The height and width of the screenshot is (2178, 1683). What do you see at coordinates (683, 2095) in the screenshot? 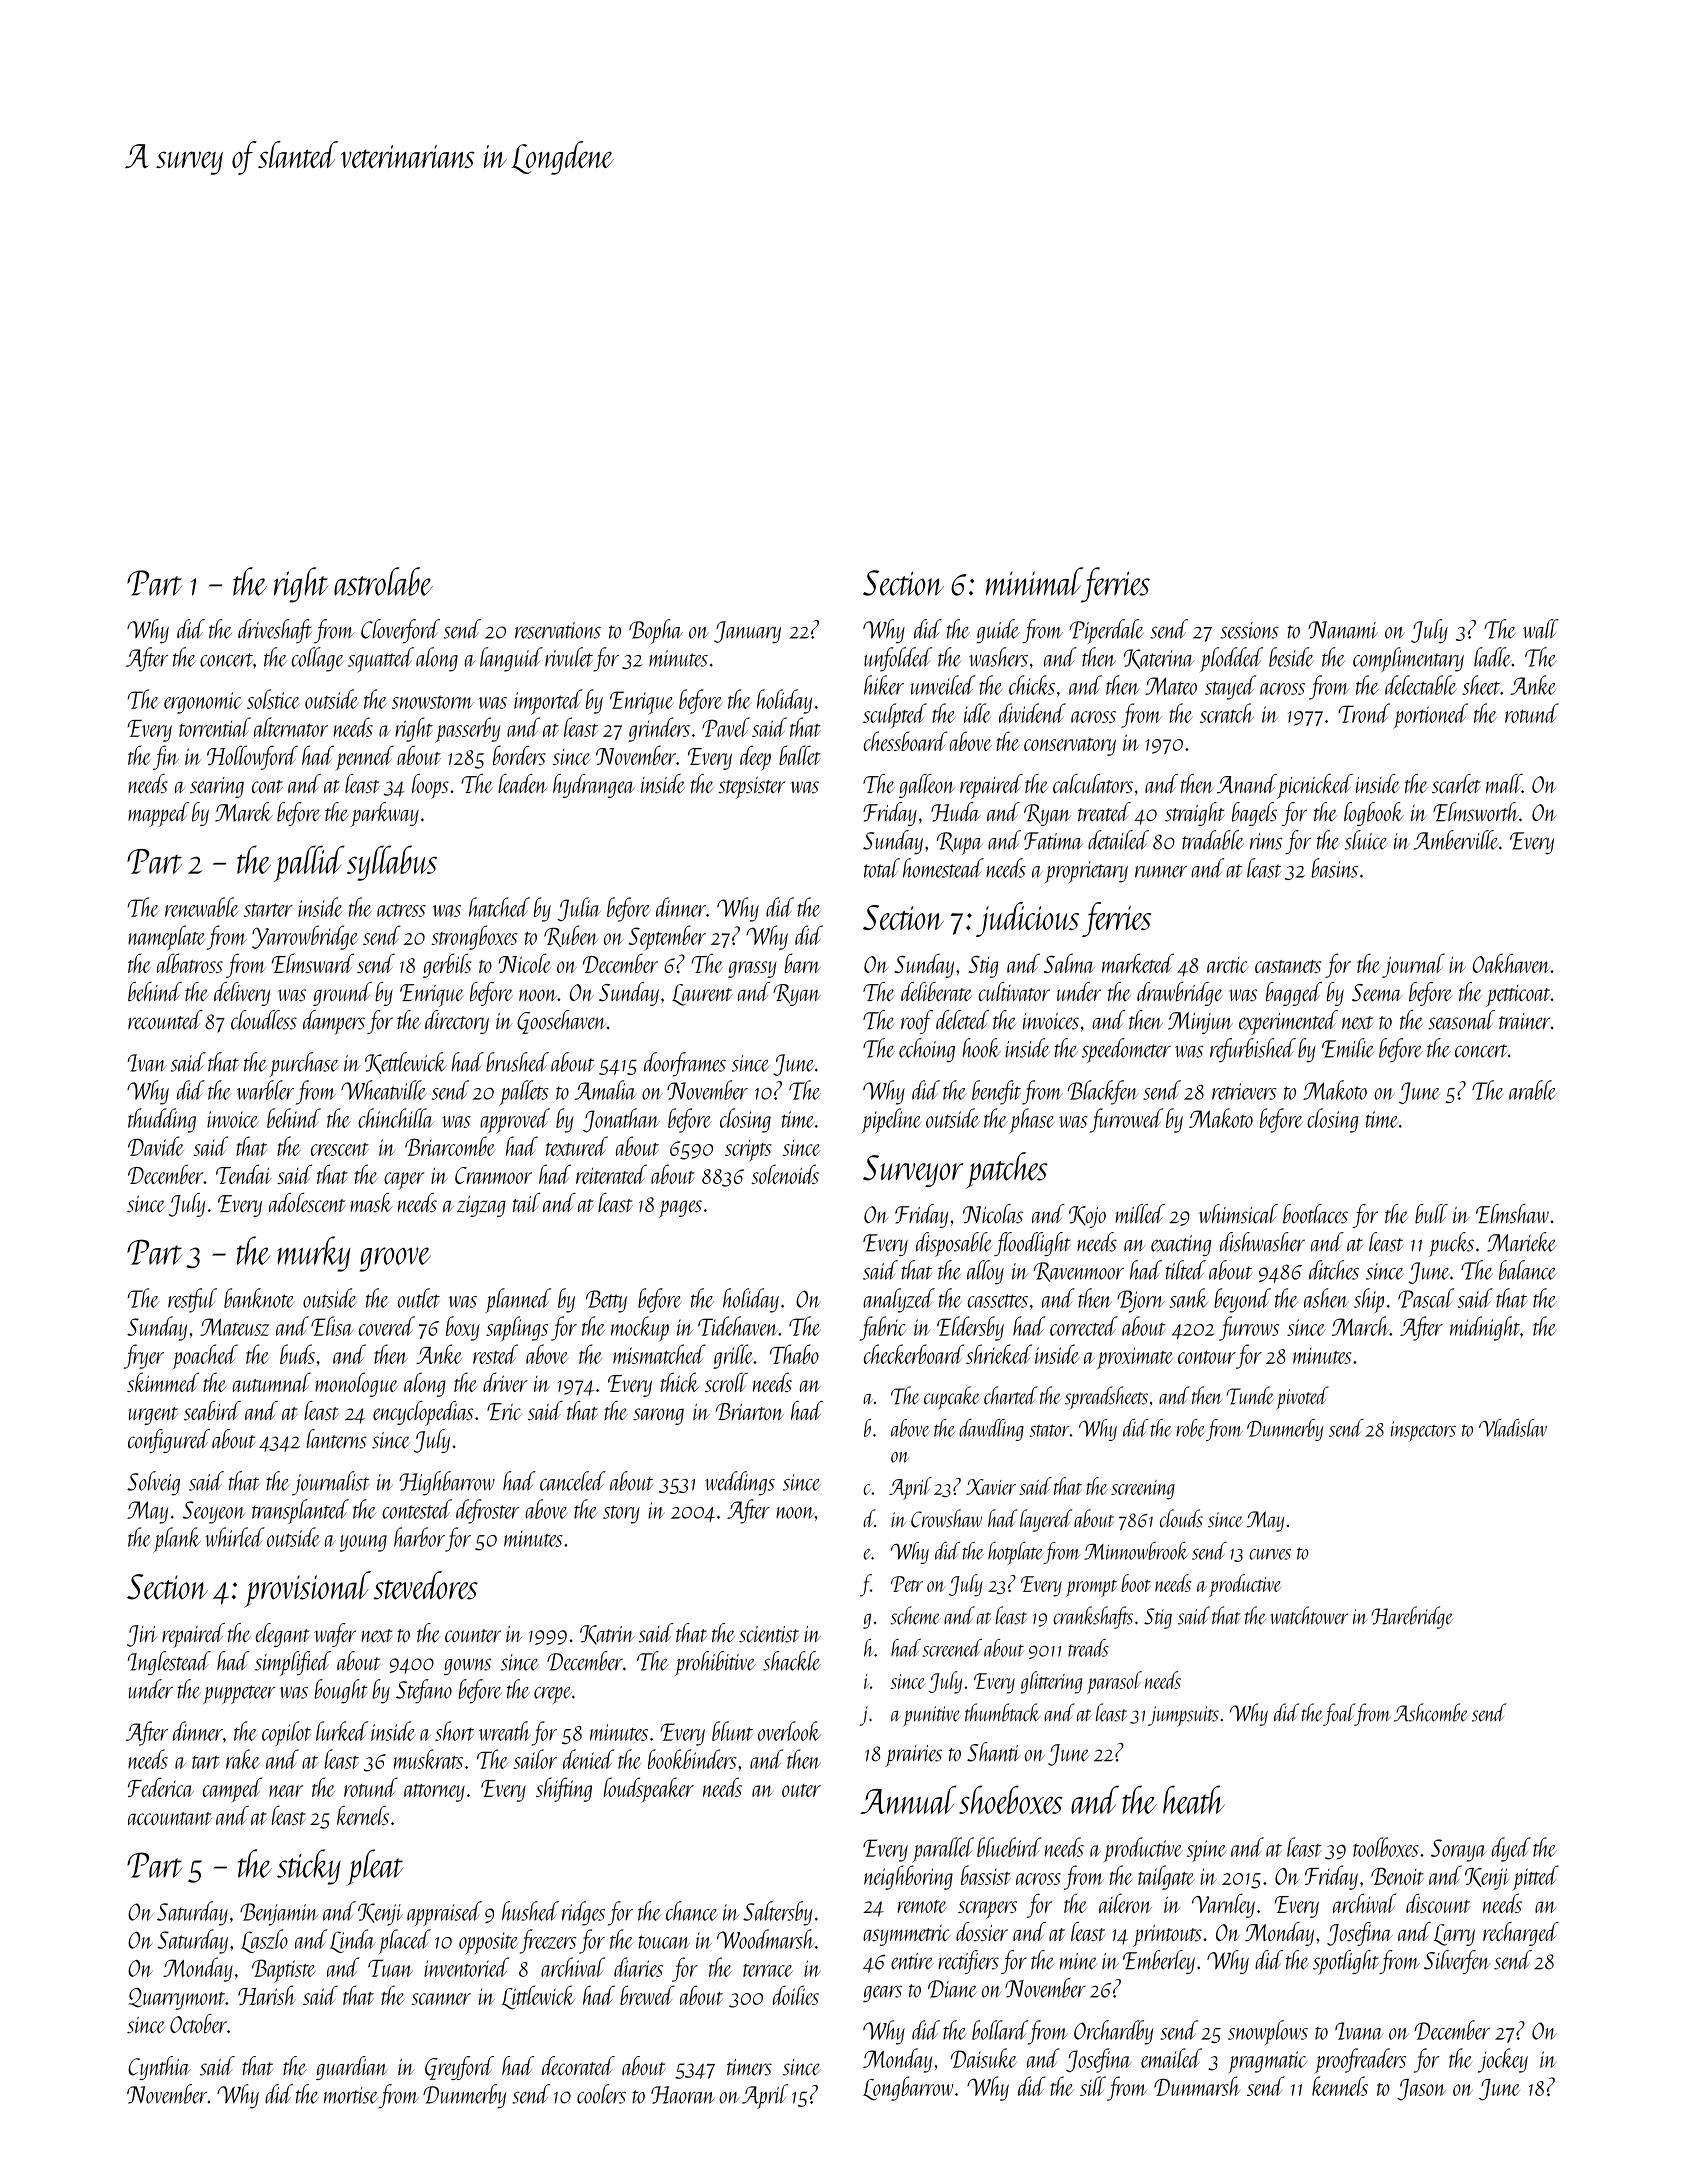
I see `Haoran` at bounding box center [683, 2095].
